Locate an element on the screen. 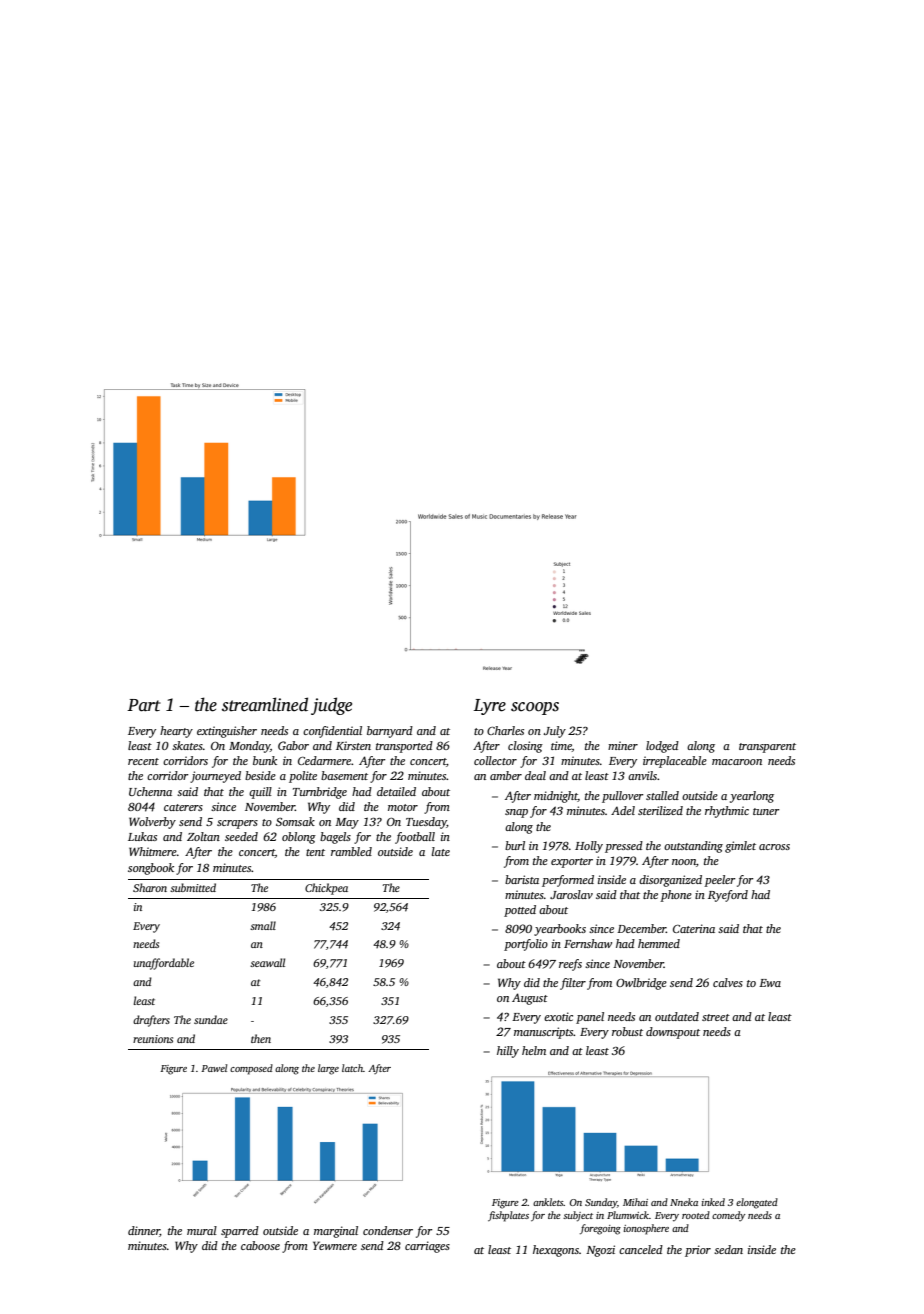  stalled is located at coordinates (662, 795).
